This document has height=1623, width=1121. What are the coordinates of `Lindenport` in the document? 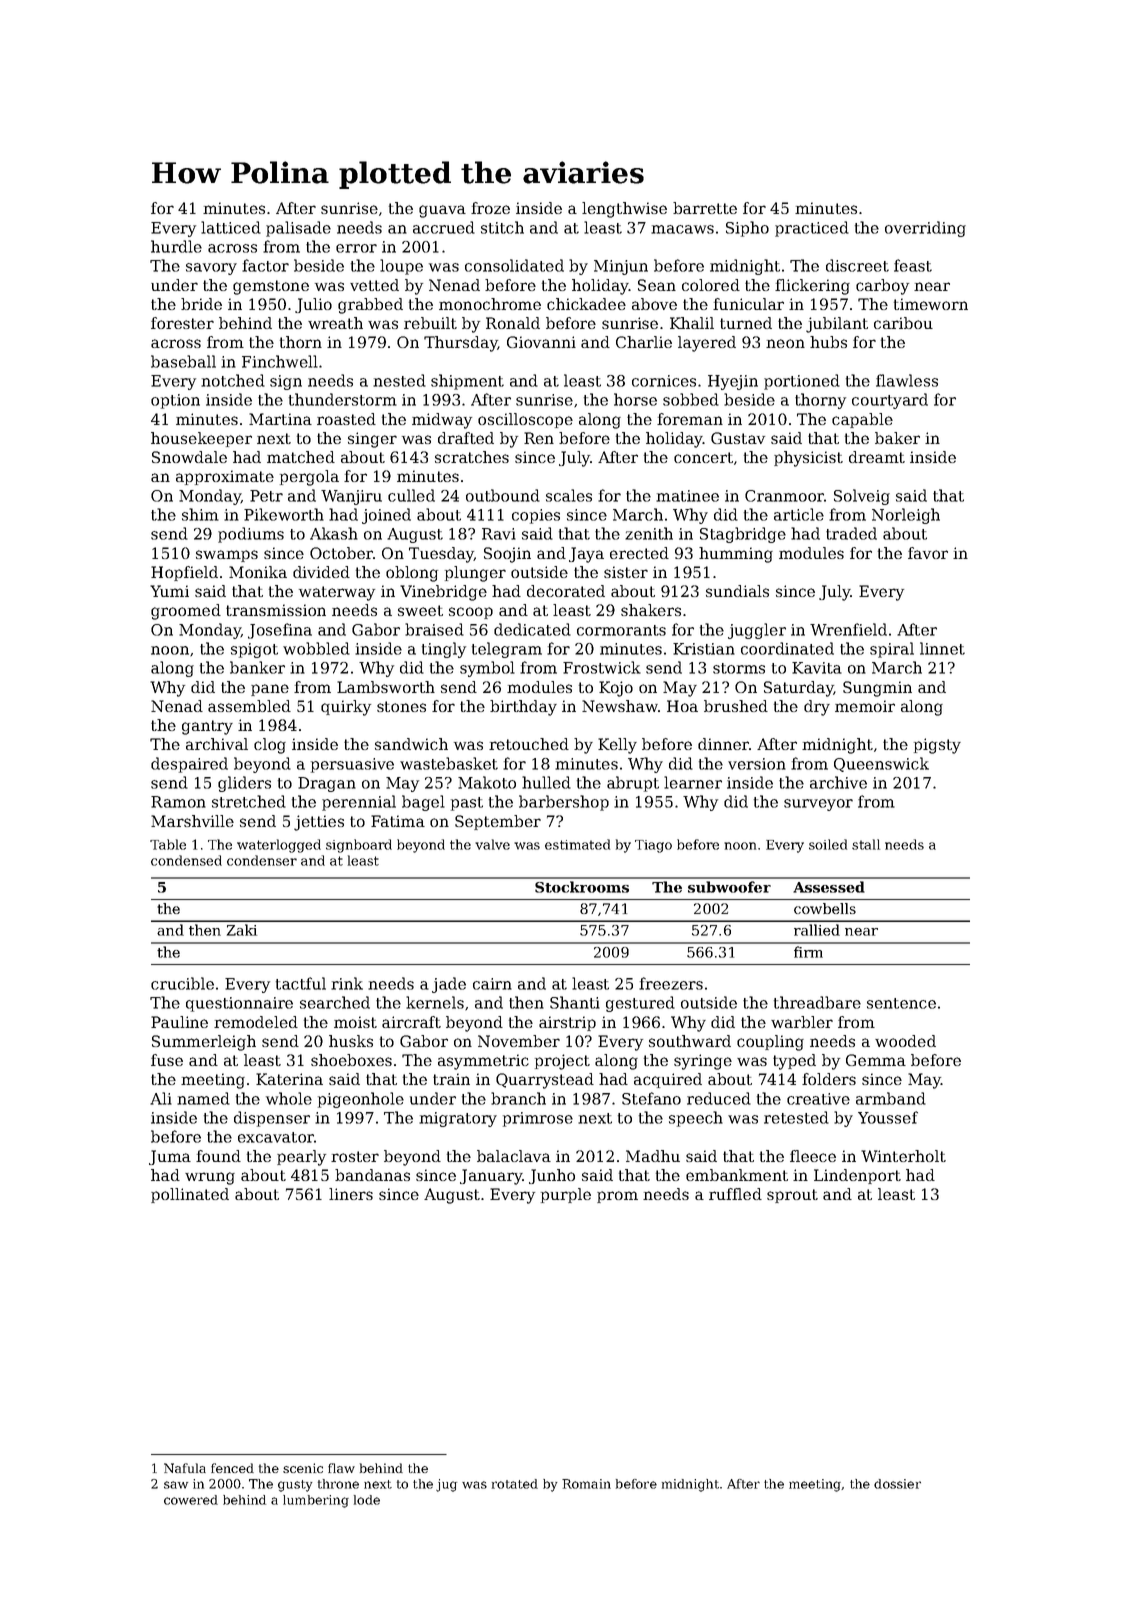 It's located at (857, 1176).
